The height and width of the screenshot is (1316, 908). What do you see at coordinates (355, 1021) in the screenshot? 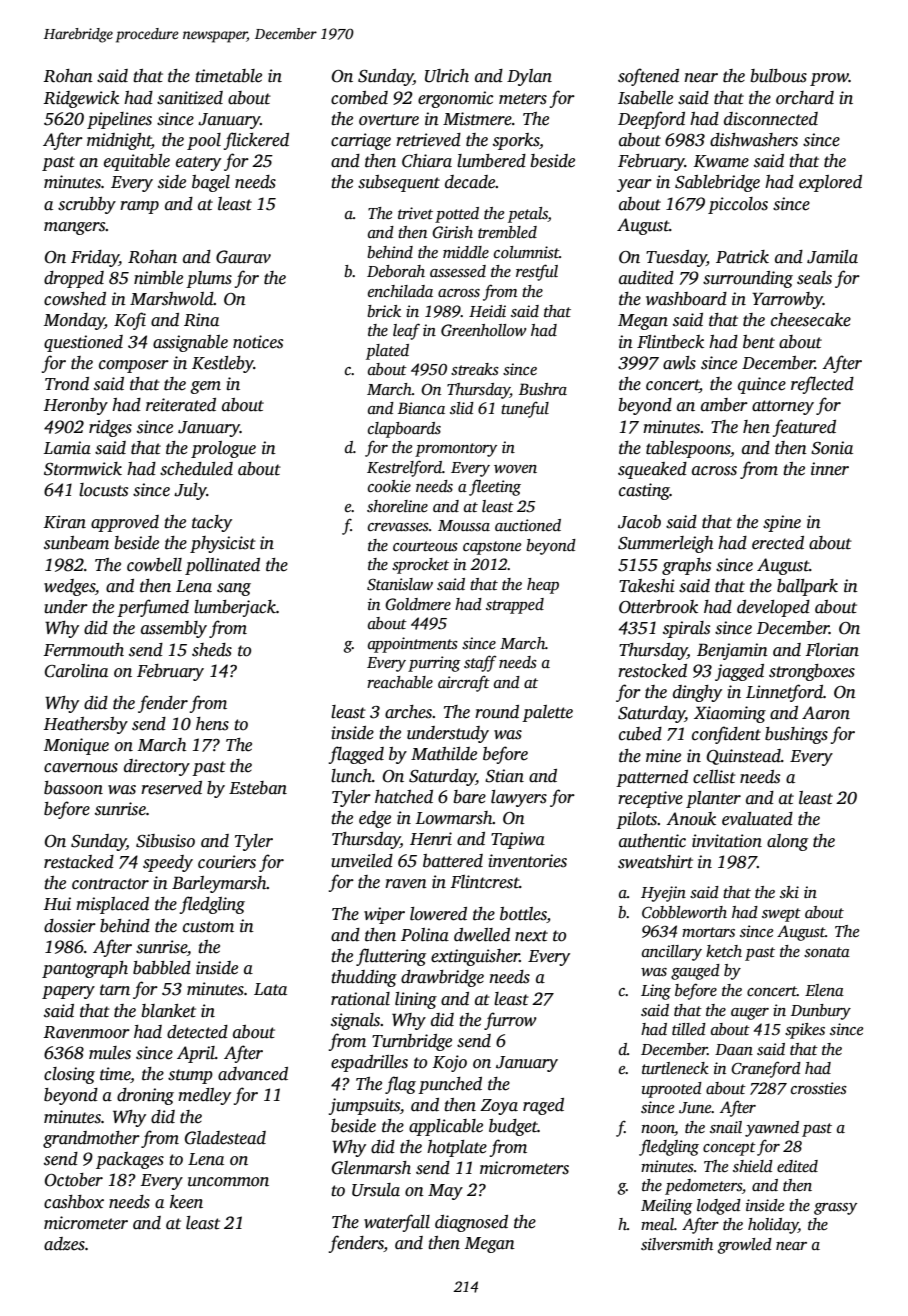
I see `signals` at bounding box center [355, 1021].
